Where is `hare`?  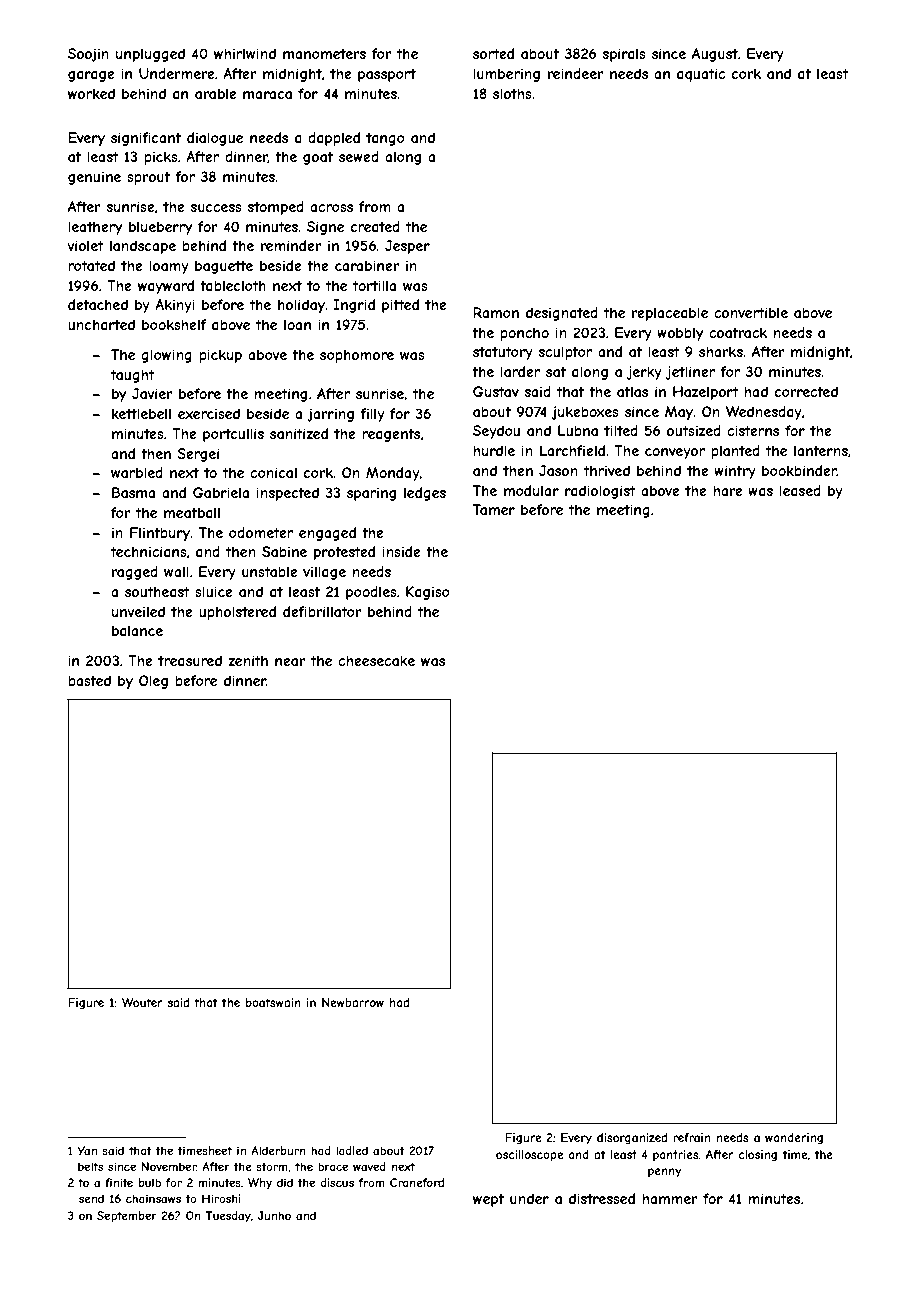
hare is located at coordinates (728, 490).
